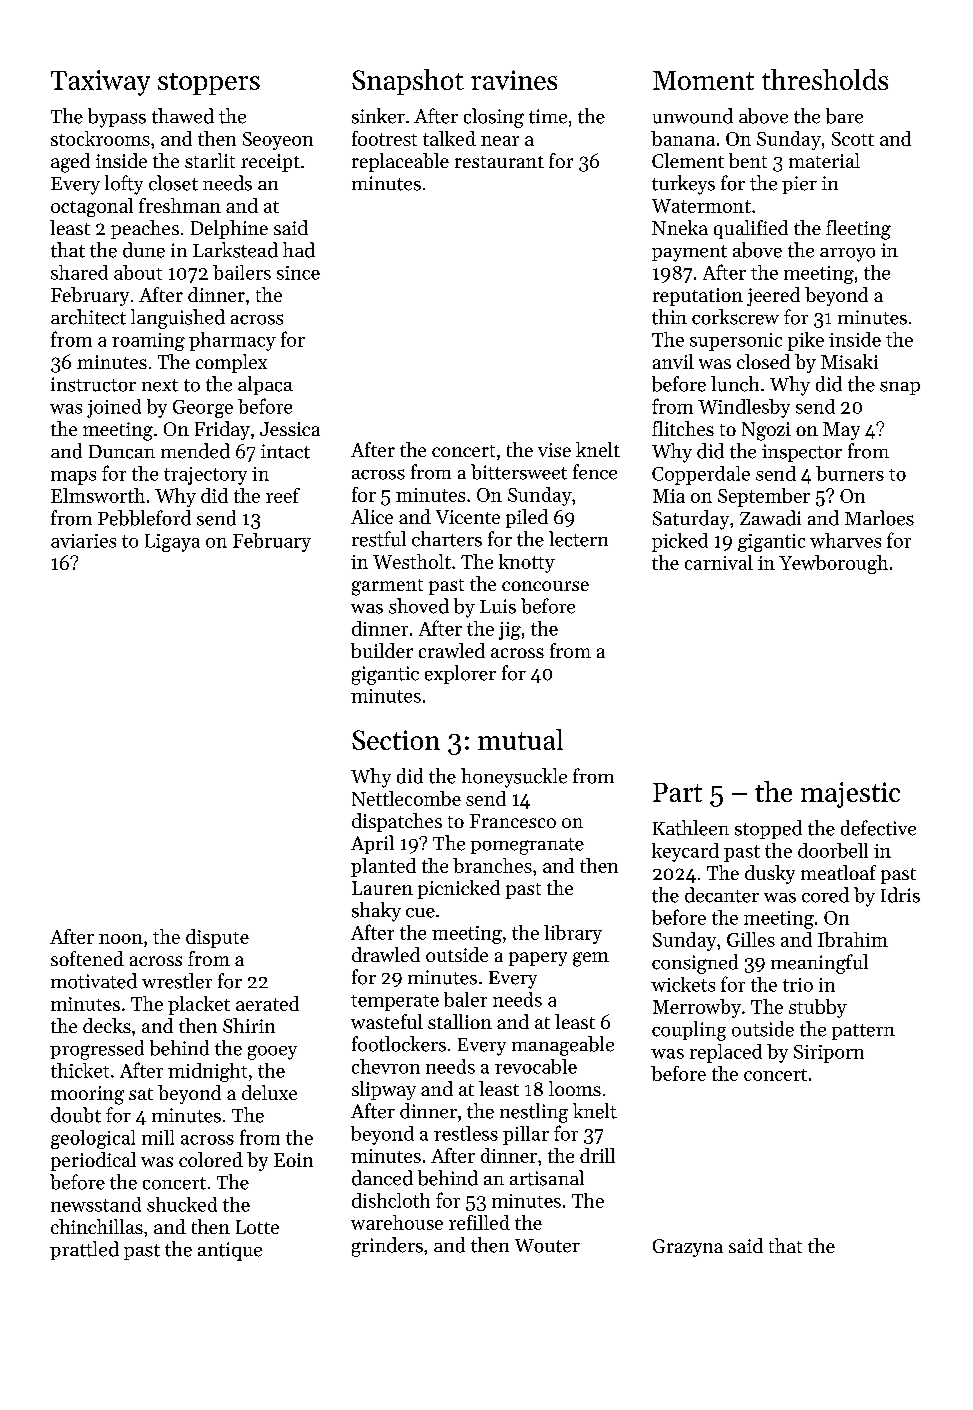 Image resolution: width=973 pixels, height=1410 pixels. Describe the element at coordinates (209, 84) in the screenshot. I see `stoppers` at that location.
